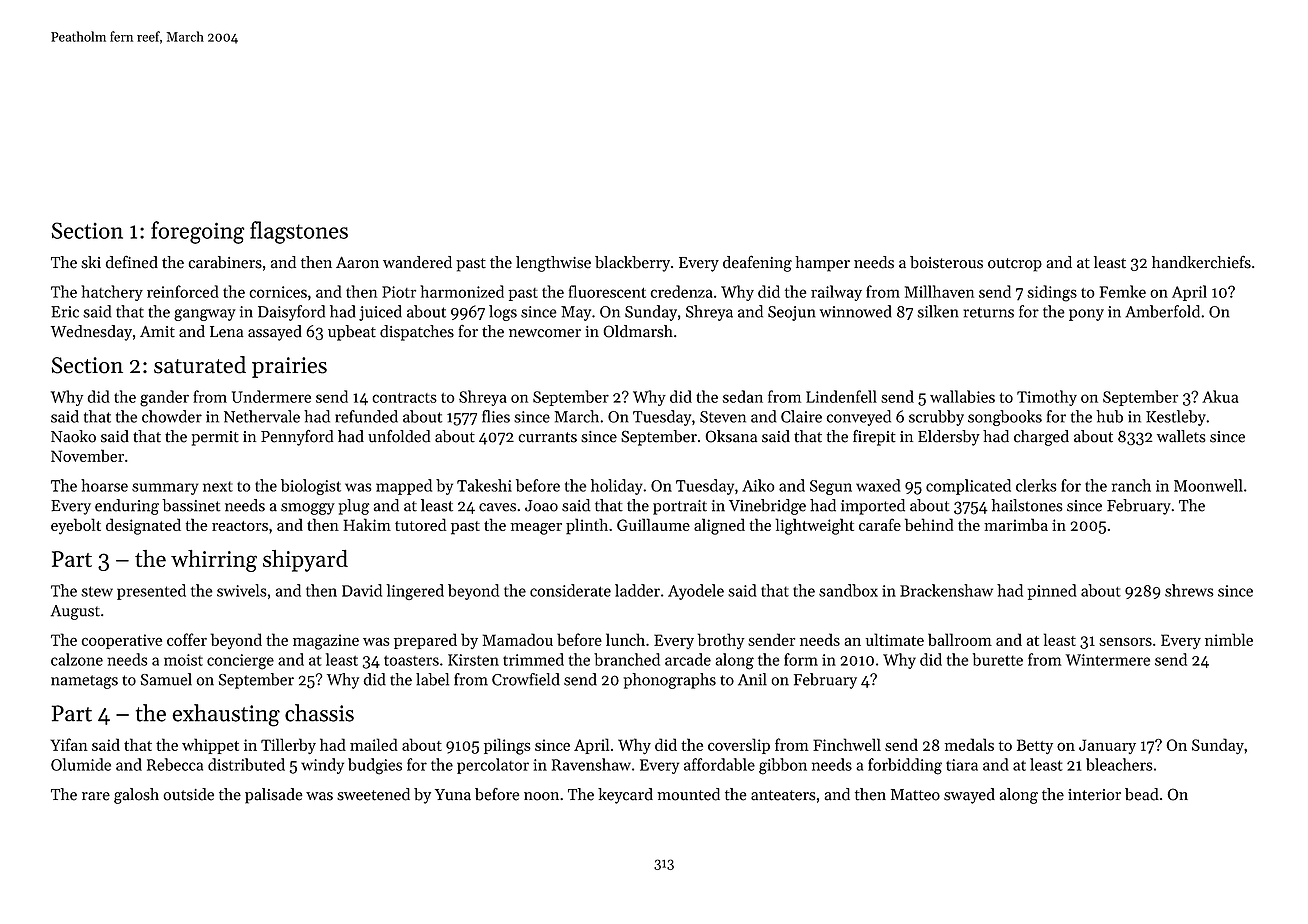 The height and width of the page is (924, 1308). Describe the element at coordinates (297, 438) in the page. I see `Pennyford` at that location.
